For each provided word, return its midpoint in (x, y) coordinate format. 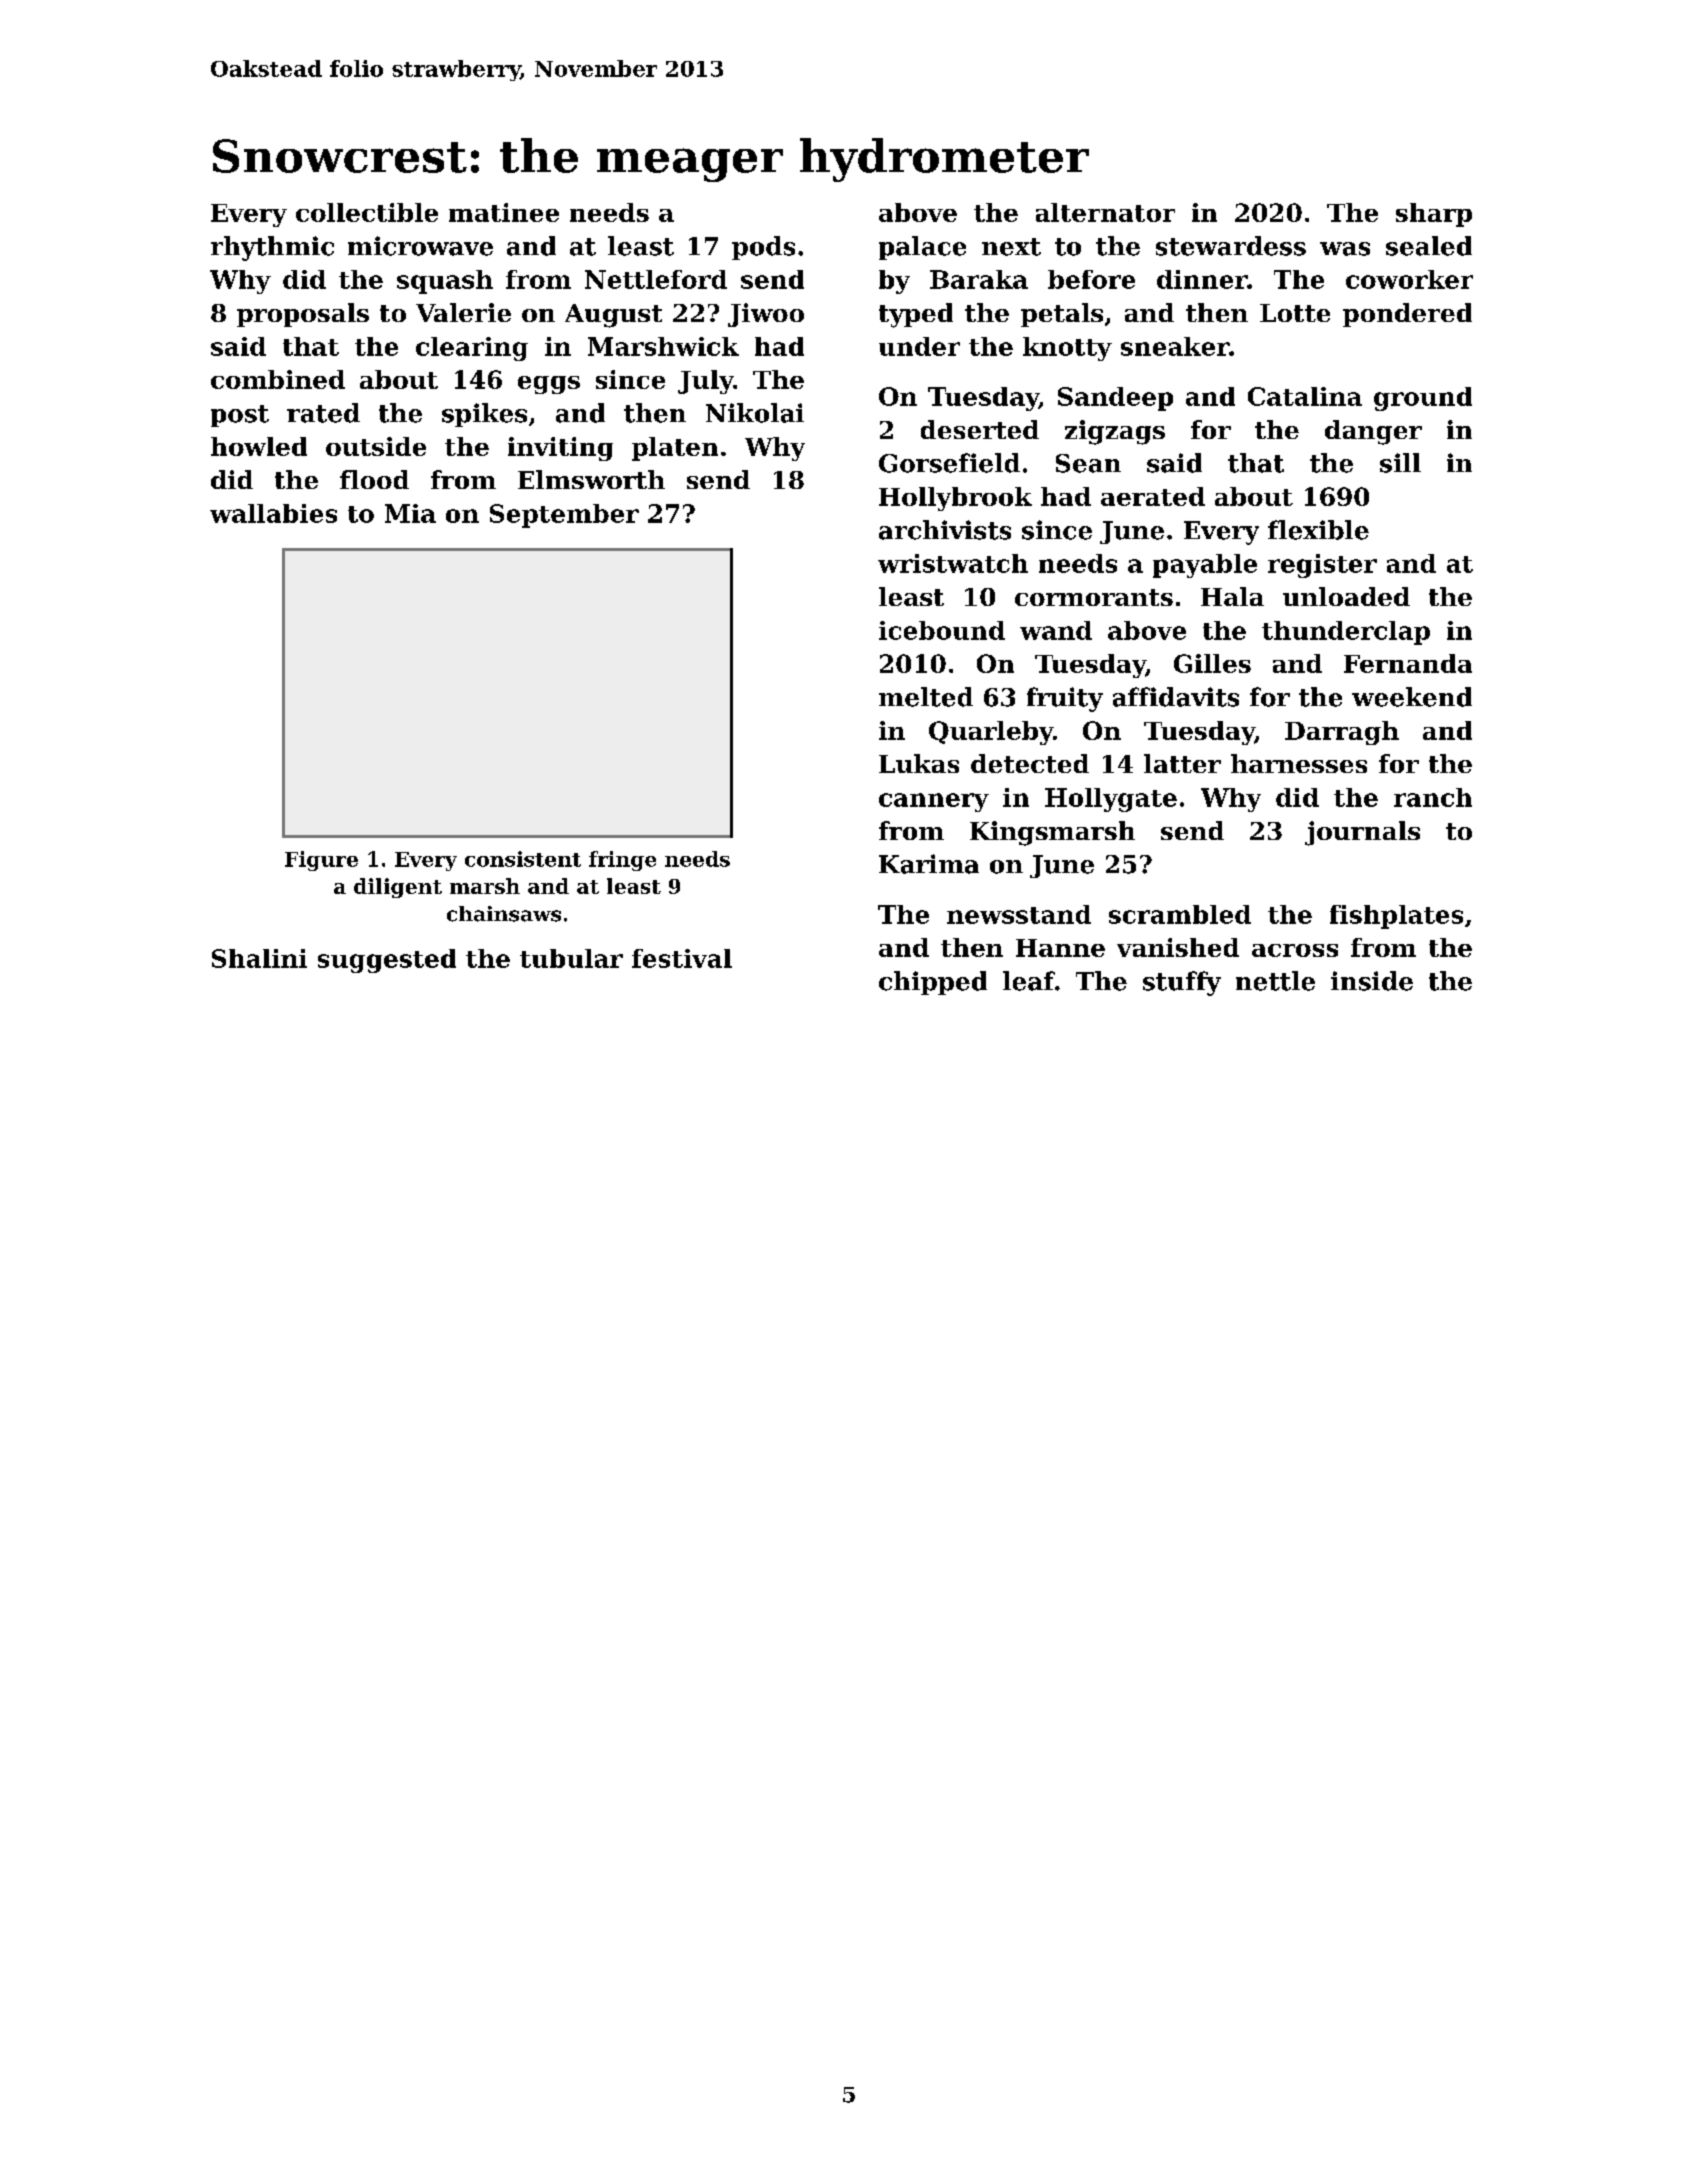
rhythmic (272, 248)
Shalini (259, 958)
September (564, 516)
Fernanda (1408, 663)
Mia (410, 513)
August (613, 316)
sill (1400, 463)
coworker (1409, 279)
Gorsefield (949, 463)
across (1295, 950)
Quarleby (991, 733)
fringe (622, 861)
